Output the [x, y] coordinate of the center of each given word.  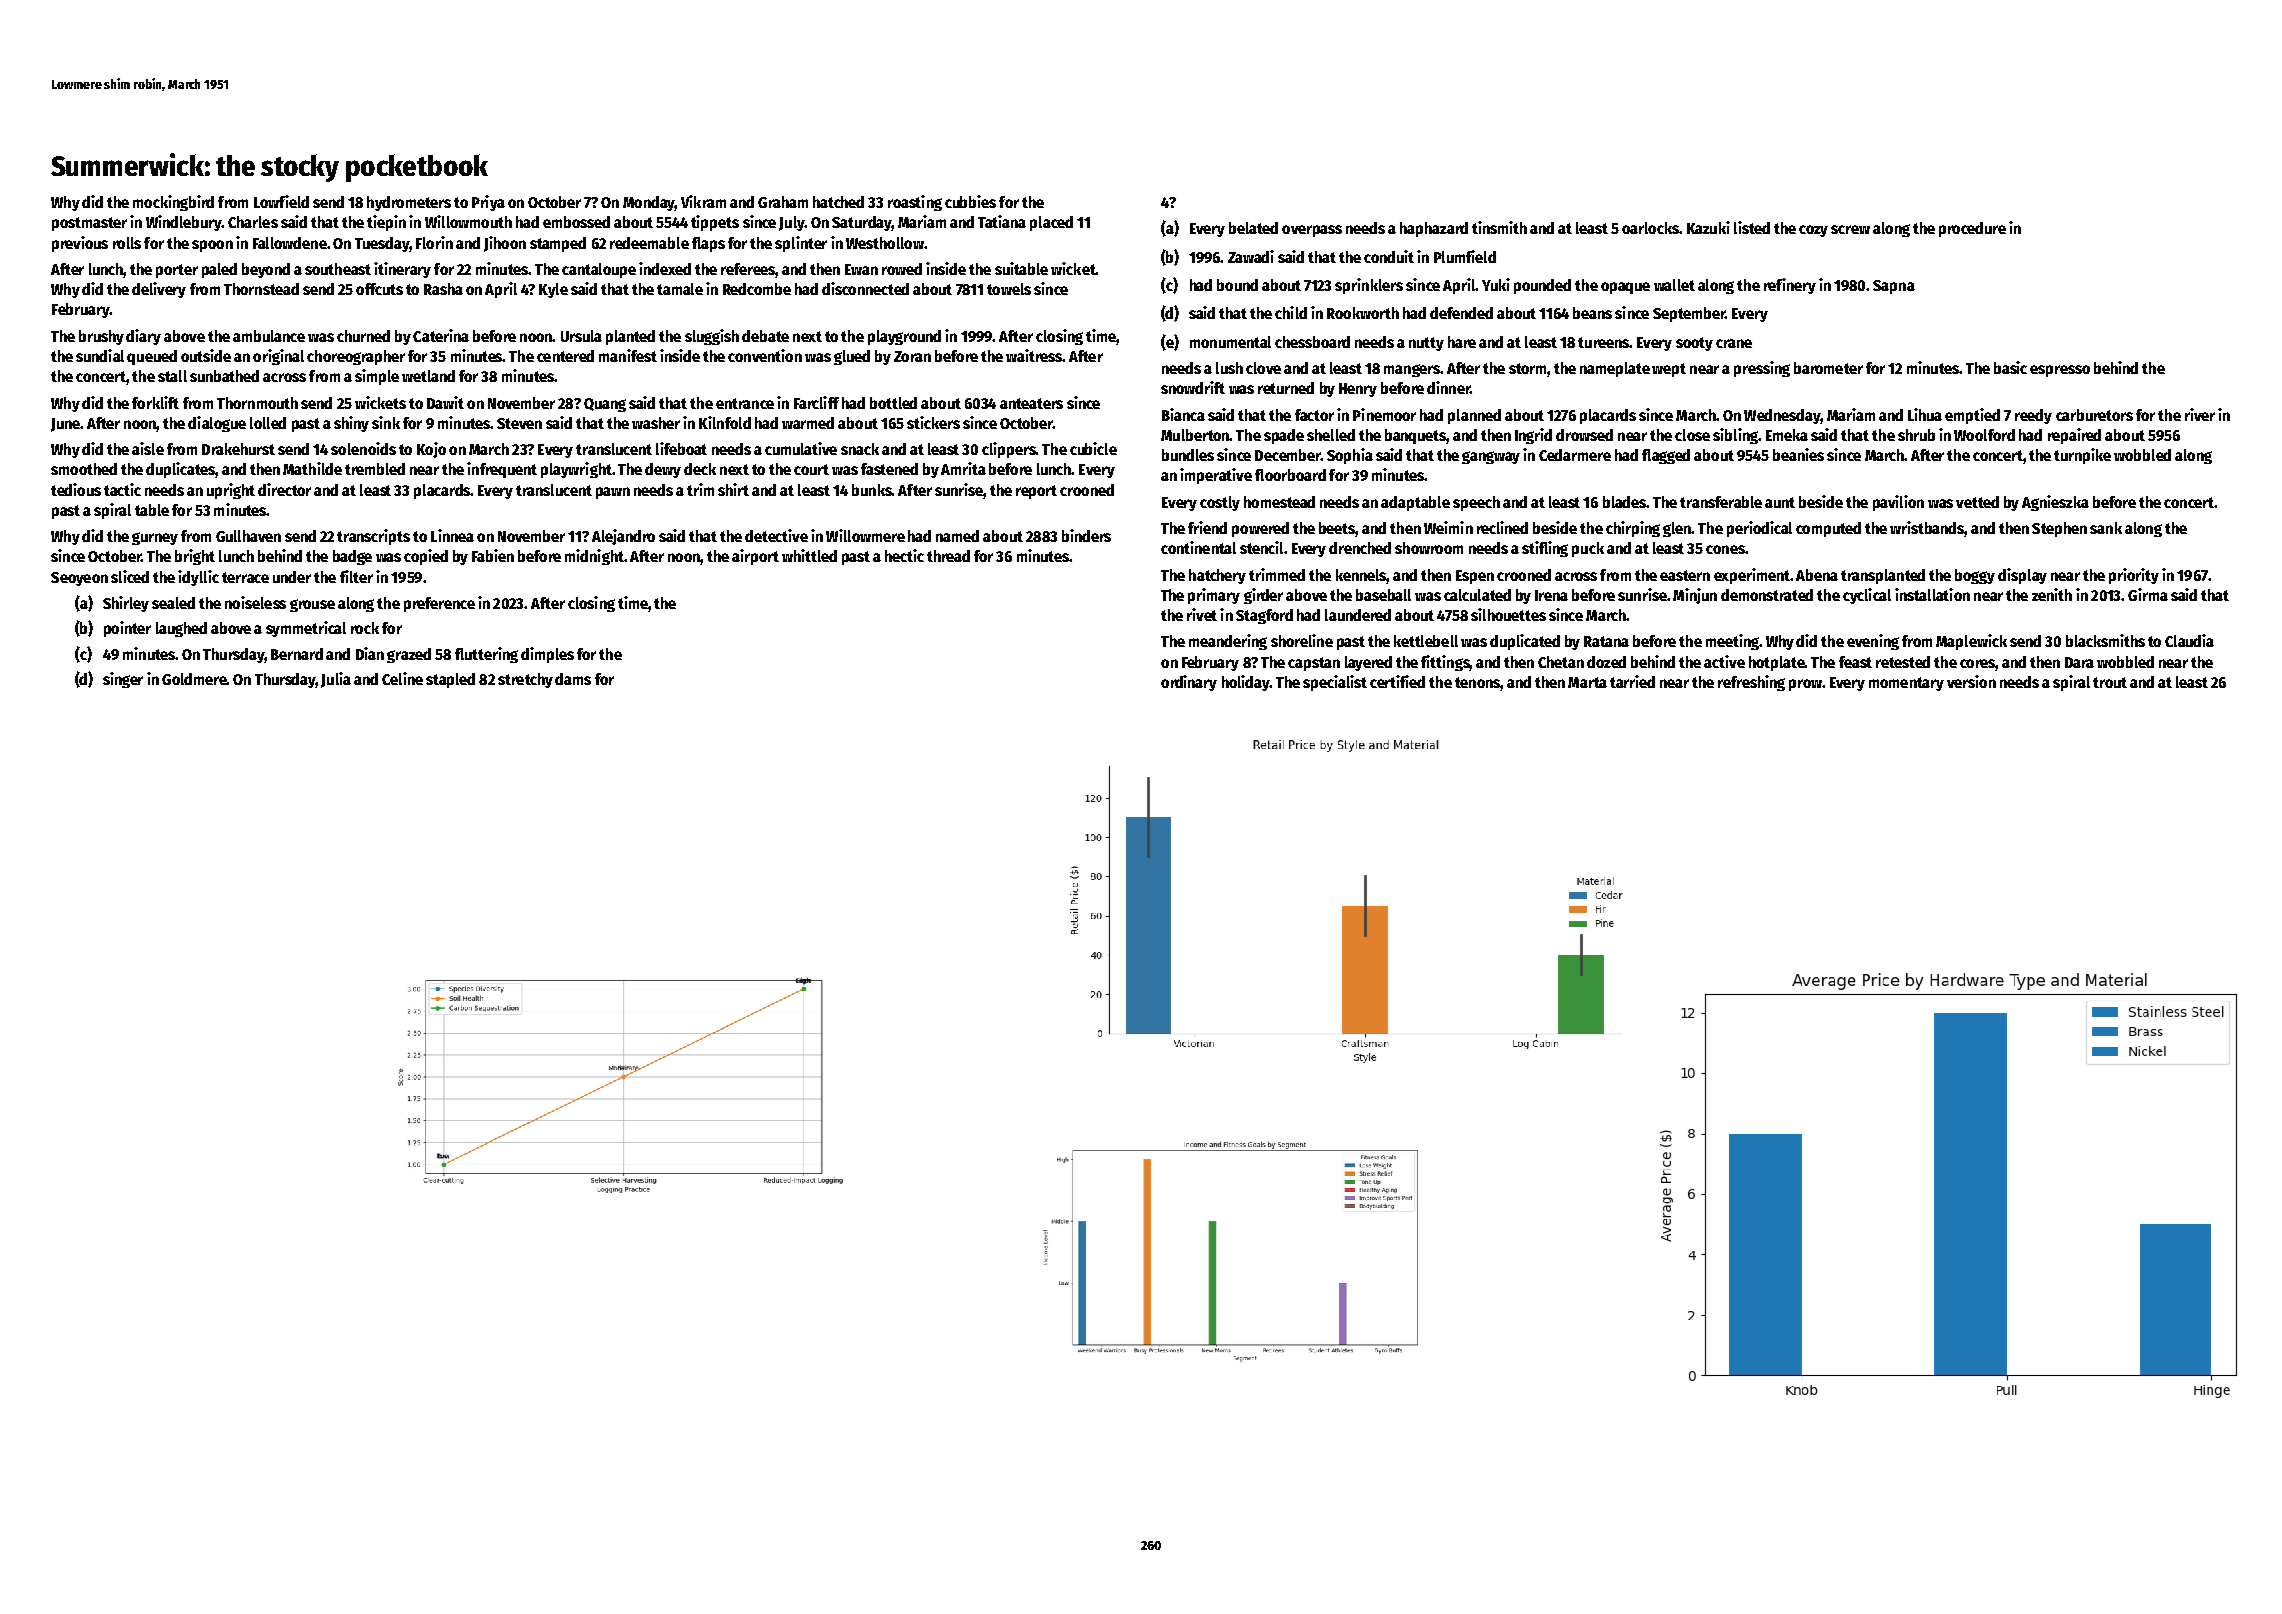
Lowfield [281, 201]
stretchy [525, 680]
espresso [2060, 371]
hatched [838, 202]
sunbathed [224, 376]
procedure [1972, 229]
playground [904, 337]
